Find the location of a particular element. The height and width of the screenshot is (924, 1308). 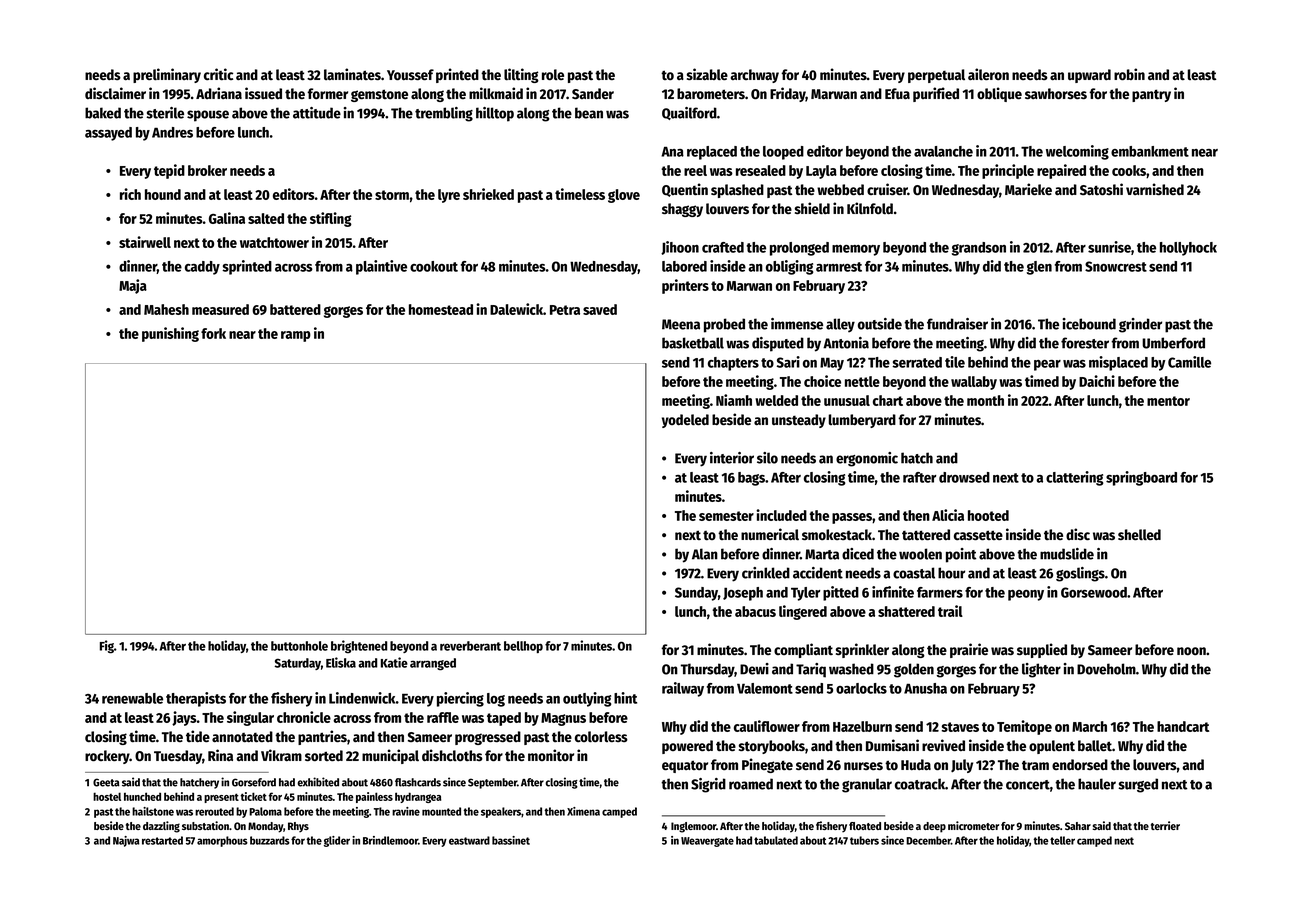

renewable is located at coordinates (132, 698).
